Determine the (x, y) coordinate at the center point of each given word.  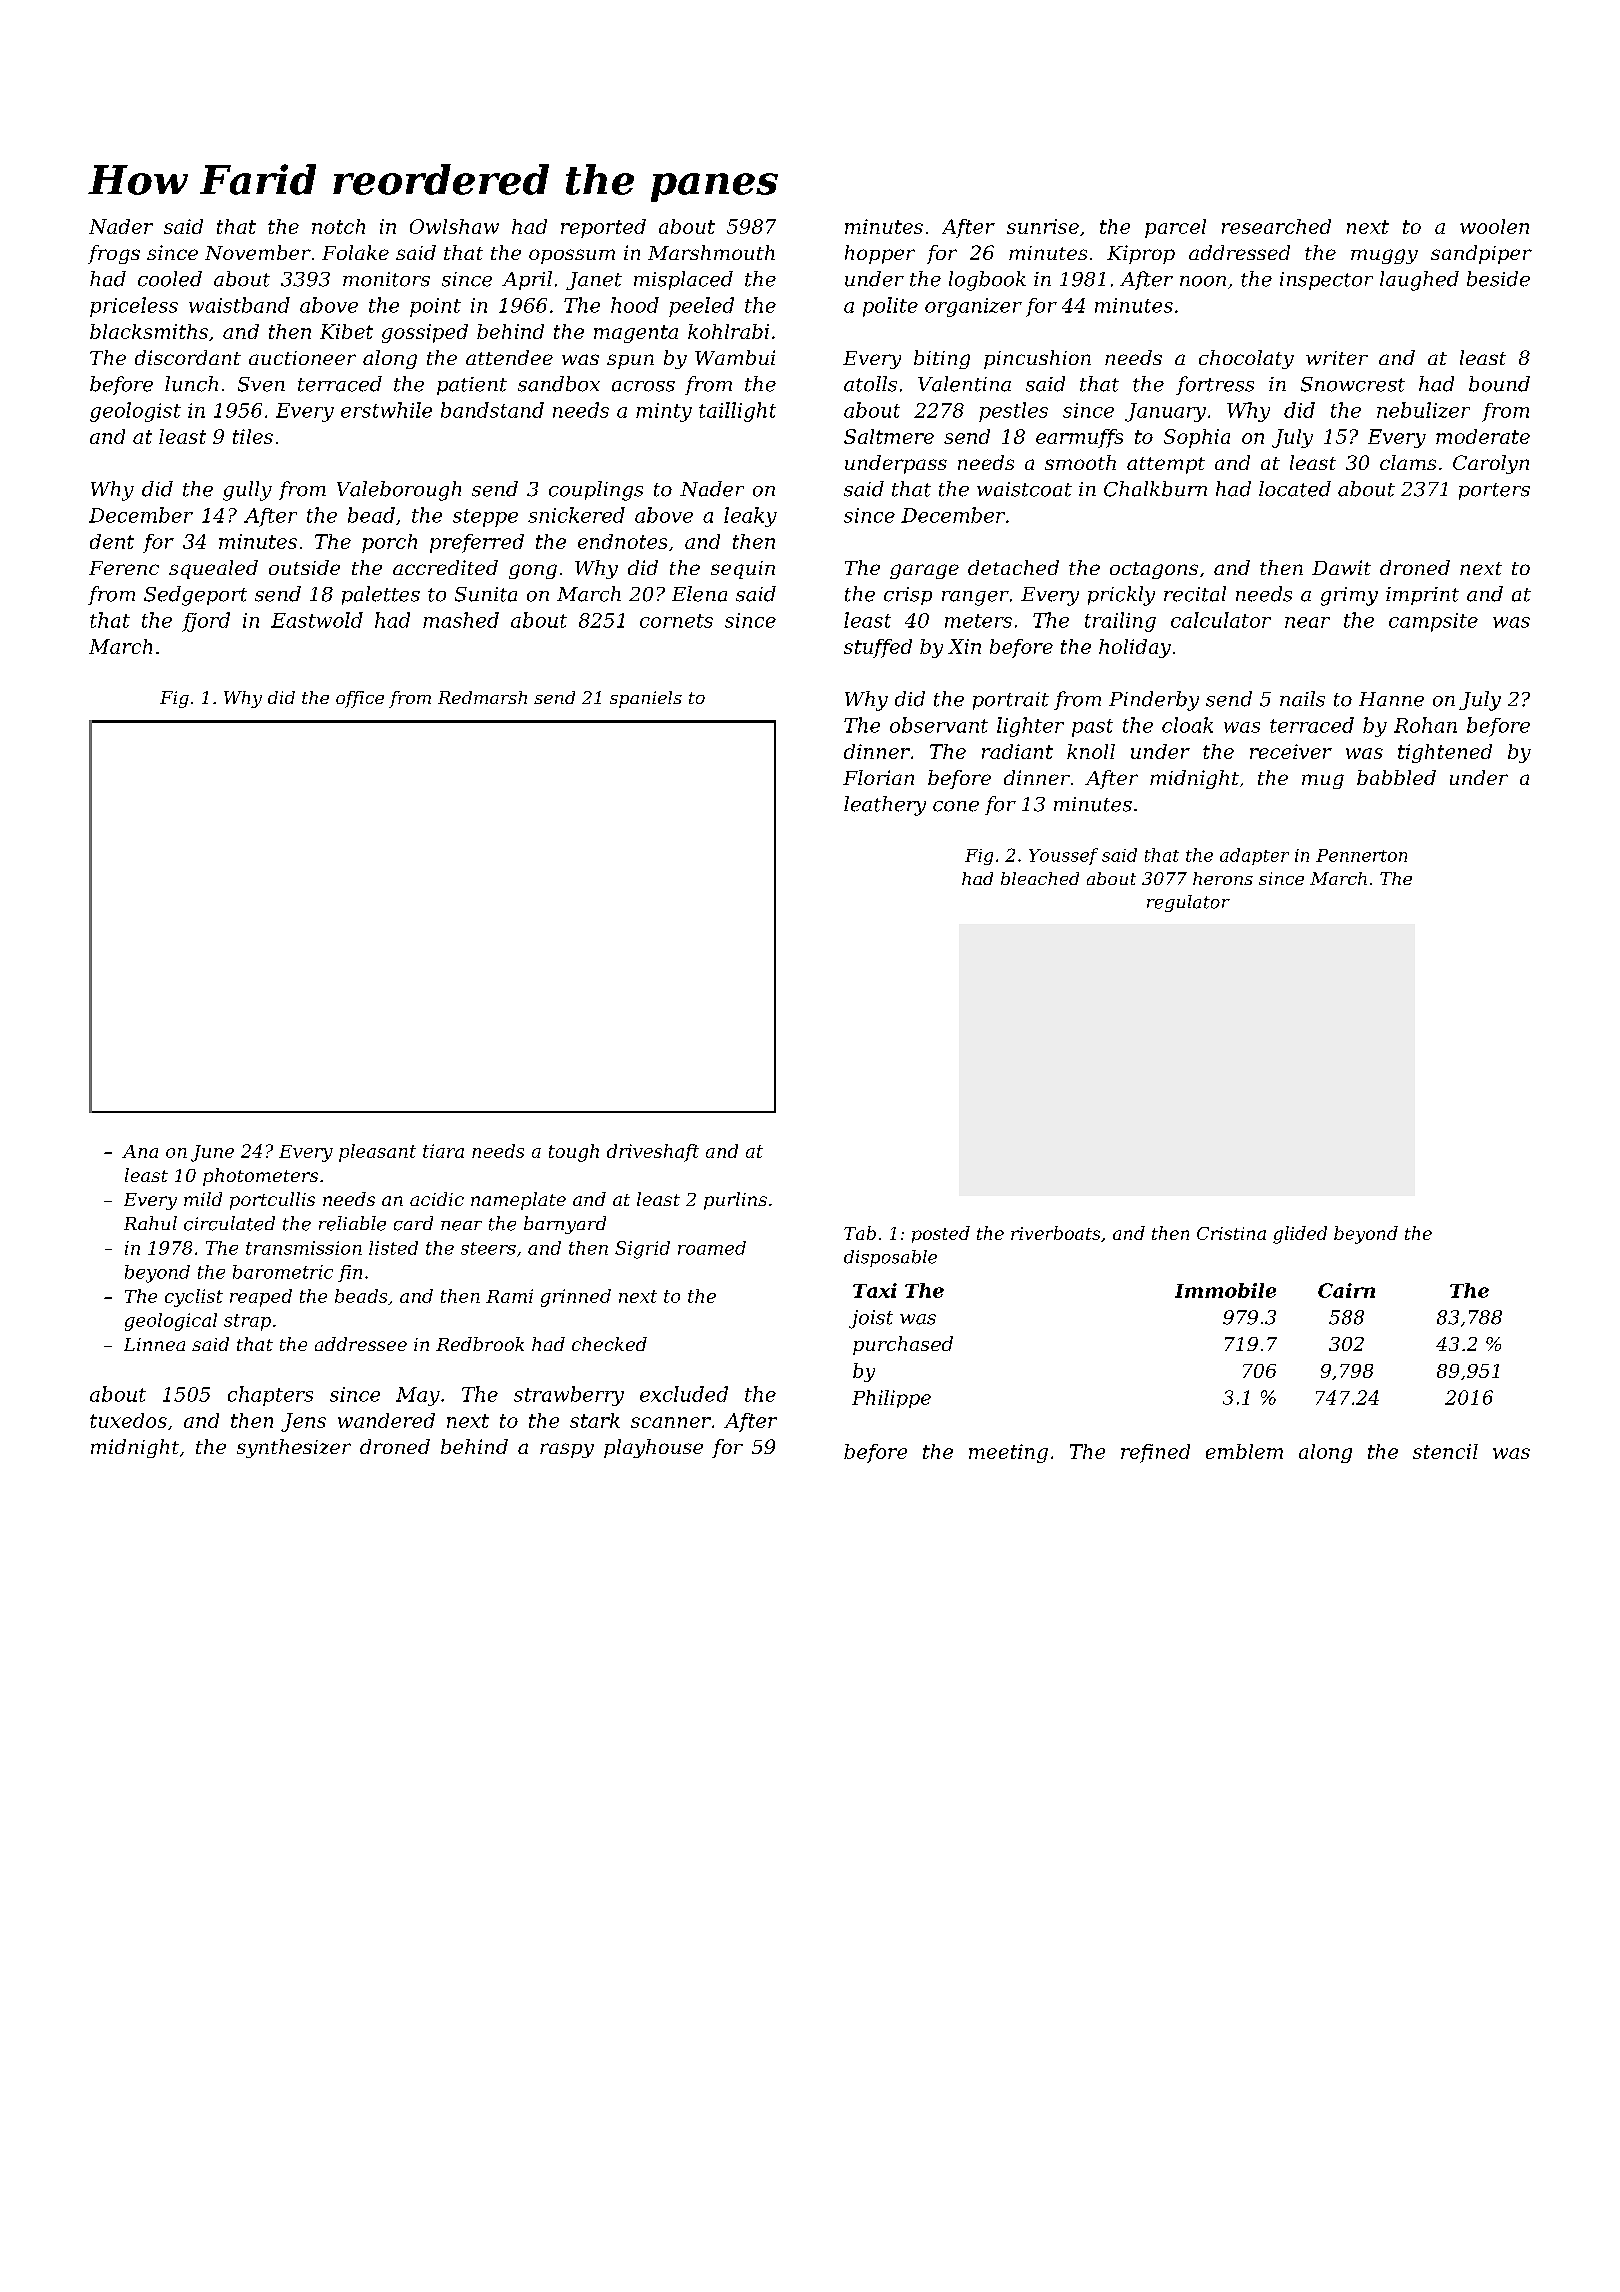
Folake (355, 252)
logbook (987, 281)
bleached (1040, 878)
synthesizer (294, 1448)
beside (1498, 279)
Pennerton (1361, 855)
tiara (443, 1151)
